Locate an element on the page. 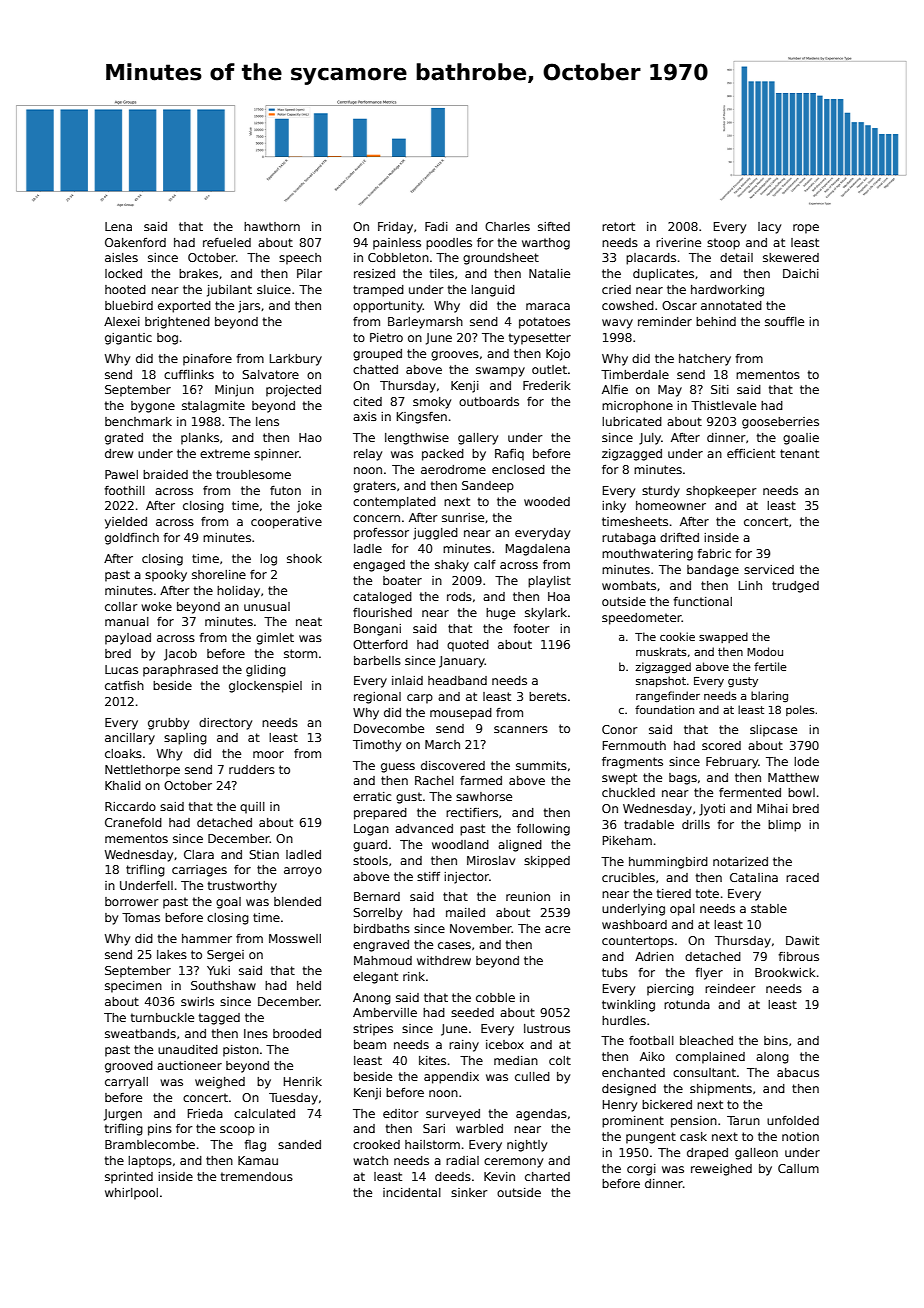 This document has height=1308, width=924. mouthwatering is located at coordinates (647, 555).
